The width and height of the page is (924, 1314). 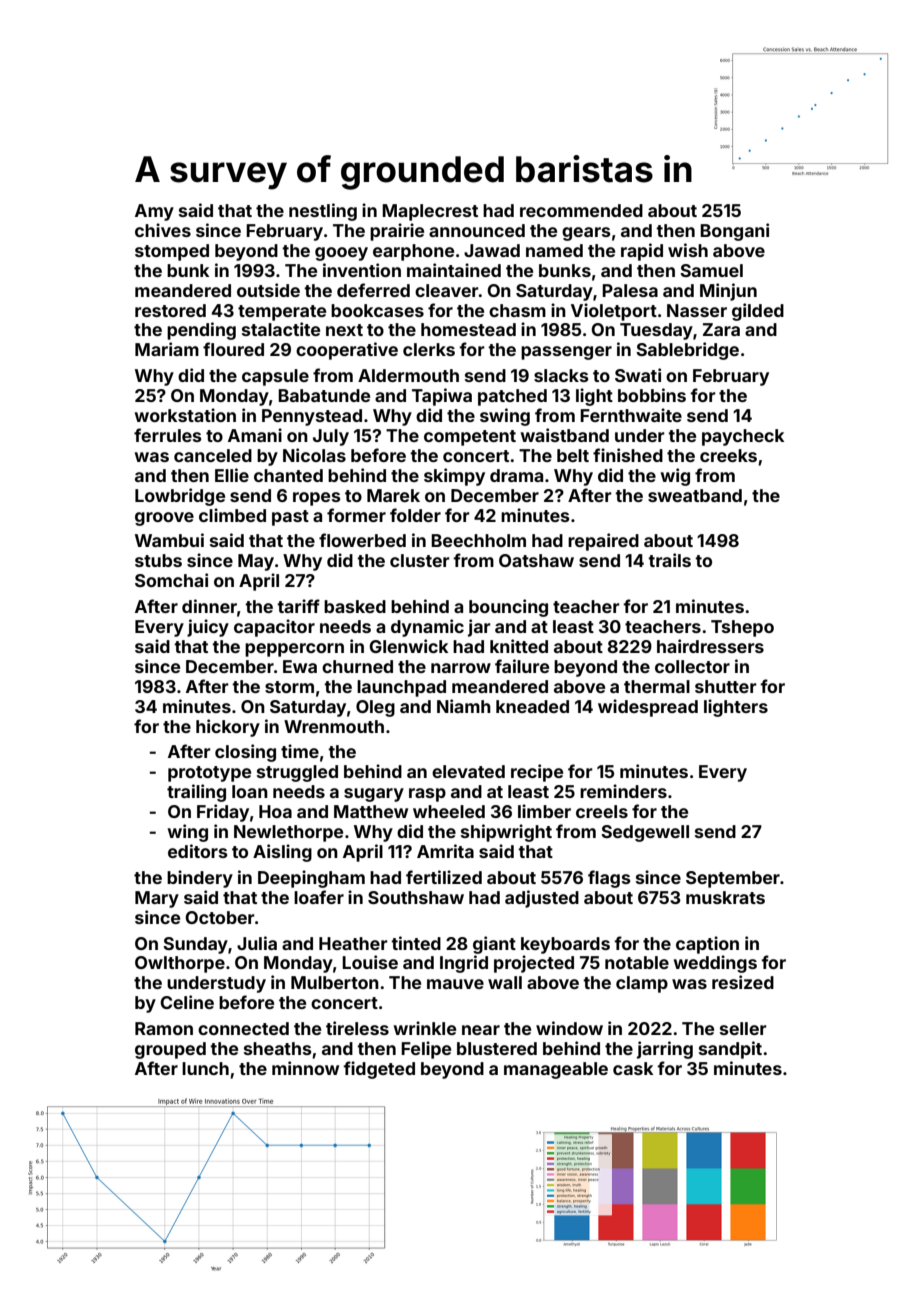 What do you see at coordinates (288, 833) in the page?
I see `Newlethorpe` at bounding box center [288, 833].
